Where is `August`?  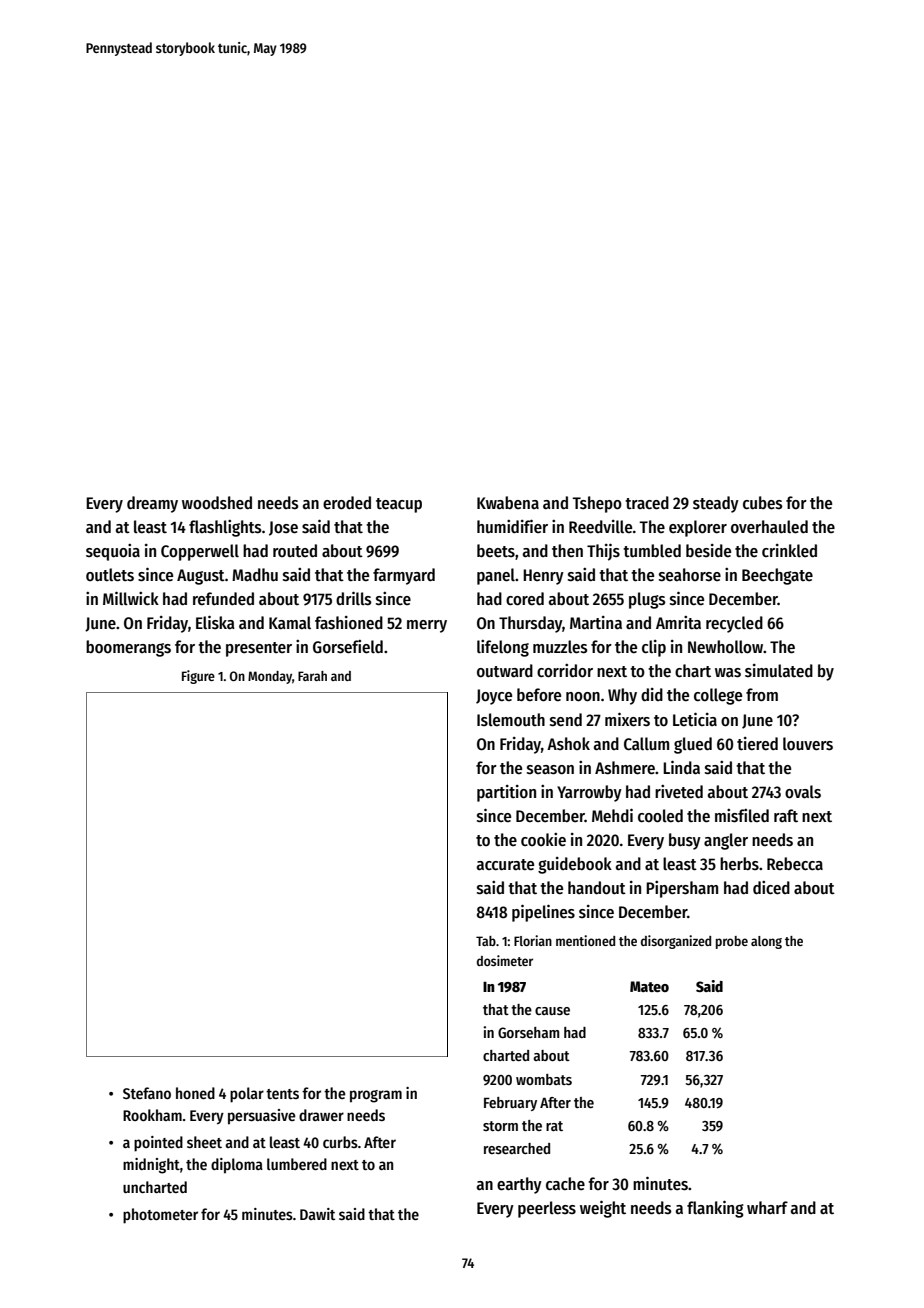
August is located at coordinates (201, 577).
